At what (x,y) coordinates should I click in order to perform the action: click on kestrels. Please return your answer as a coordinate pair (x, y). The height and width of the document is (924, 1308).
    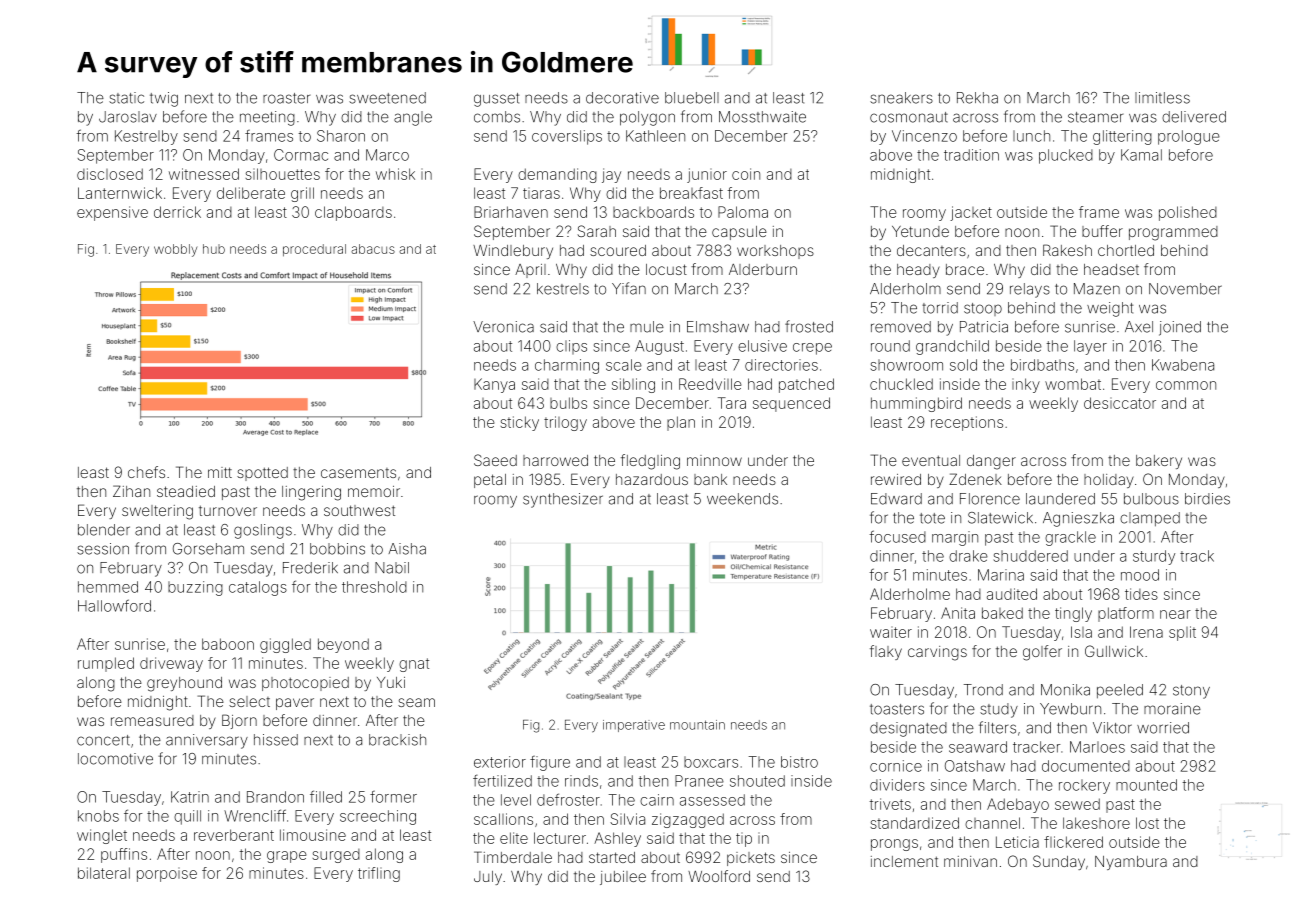
    Looking at the image, I should click on (563, 289).
